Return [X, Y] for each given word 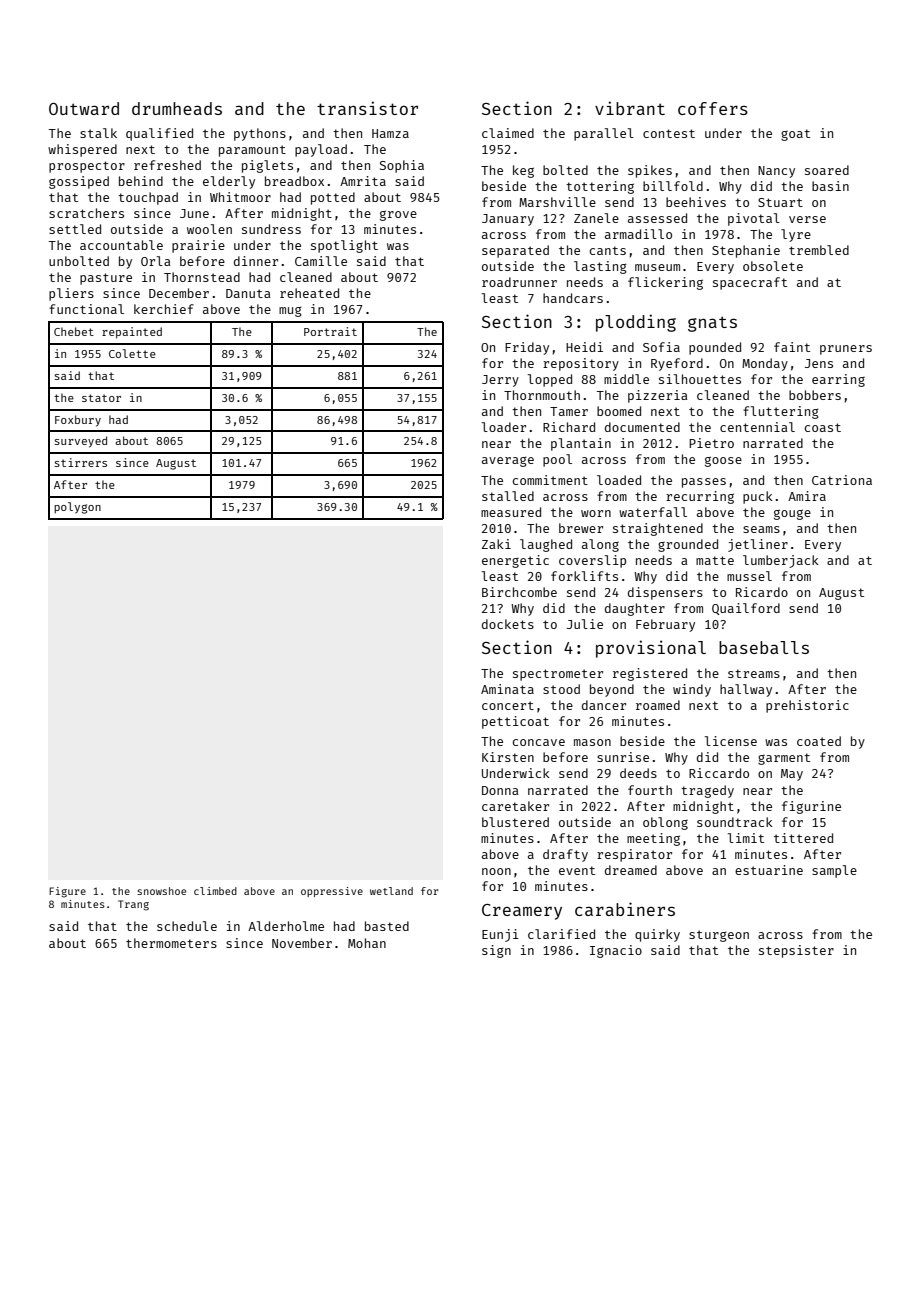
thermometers [171, 943]
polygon [77, 508]
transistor [367, 108]
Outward [84, 108]
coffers [713, 108]
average [508, 461]
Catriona [842, 480]
